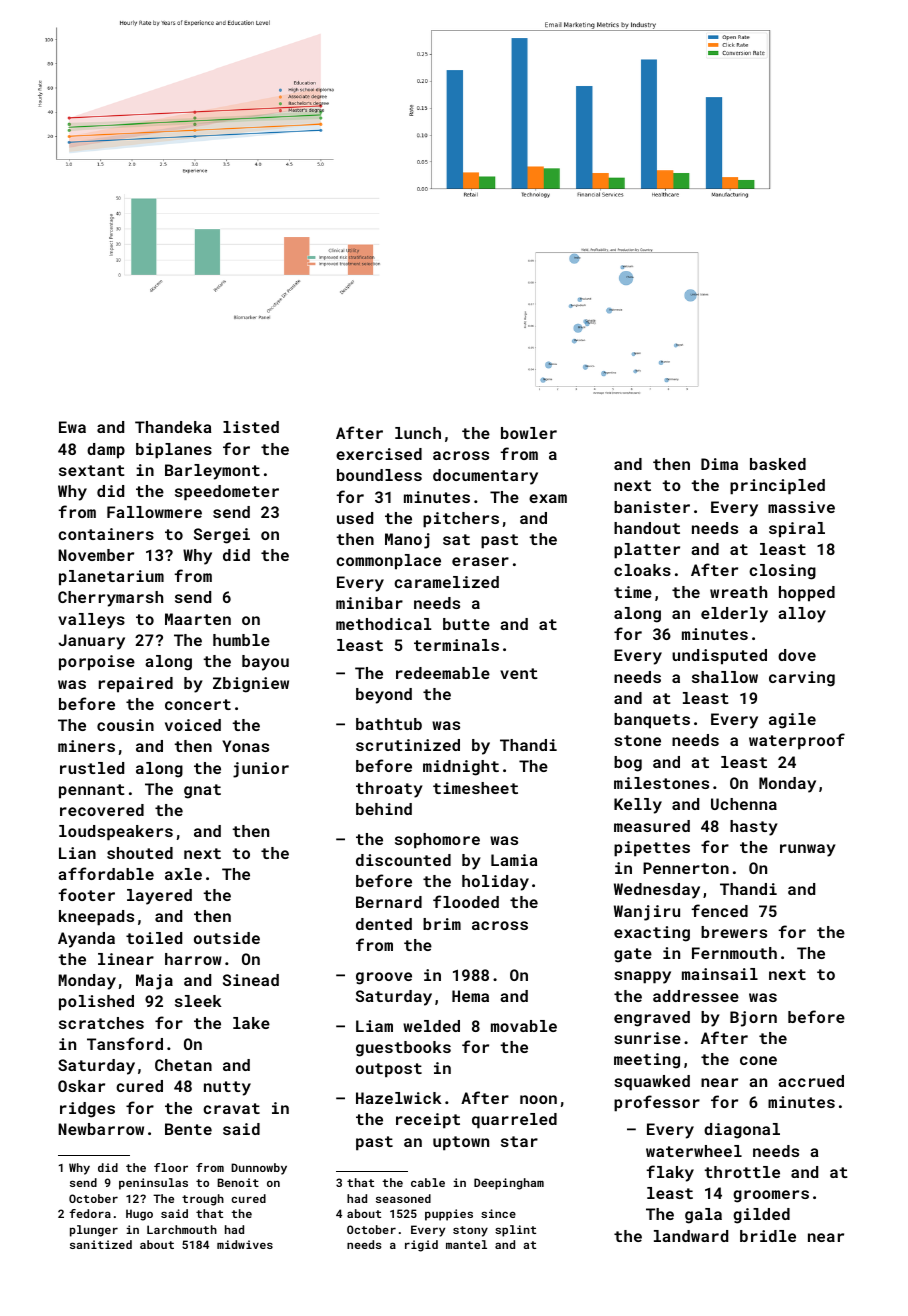 This screenshot has width=908, height=1316. Describe the element at coordinates (101, 1244) in the screenshot. I see `sanitized` at that location.
